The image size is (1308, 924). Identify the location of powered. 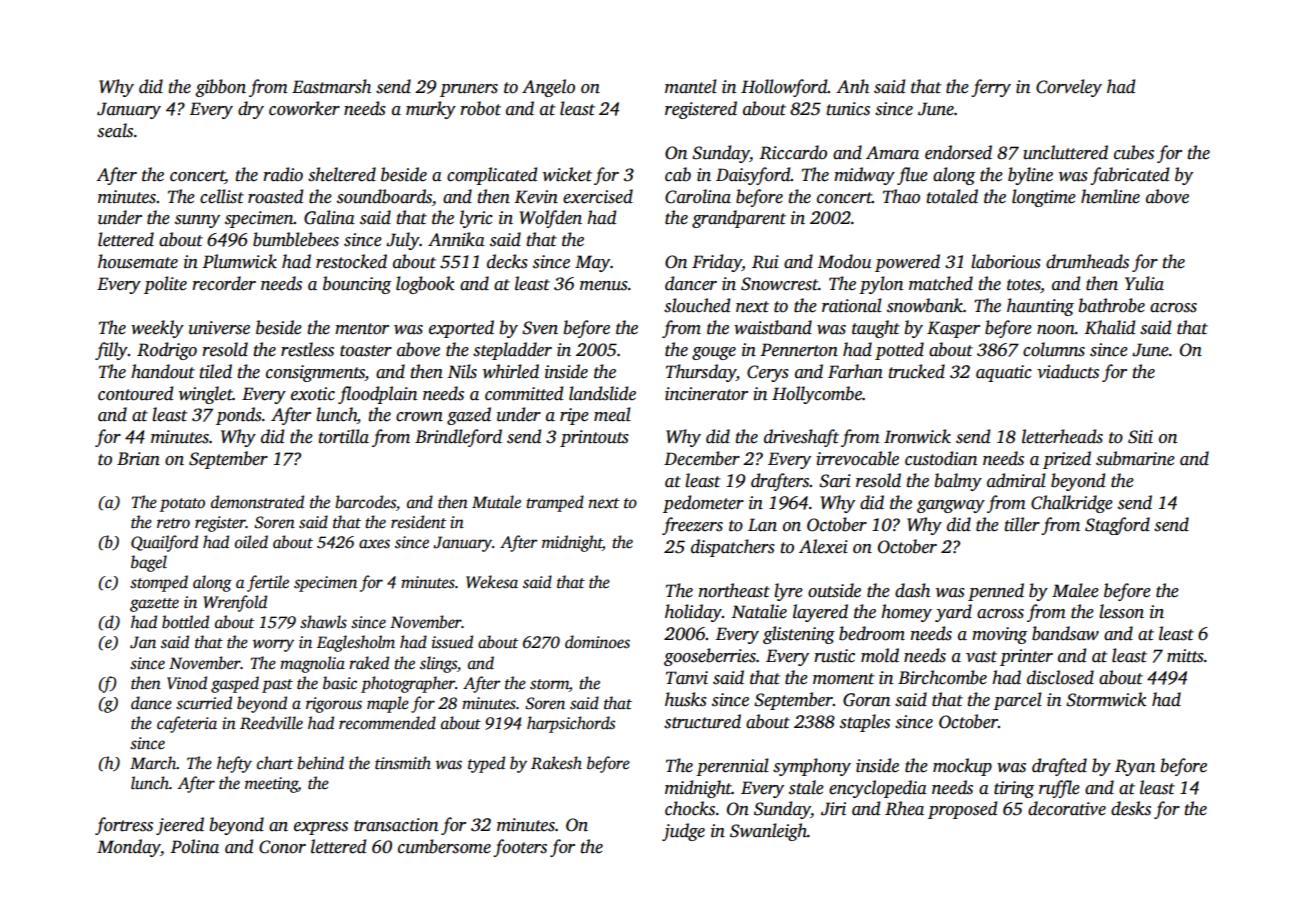
(907, 263).
